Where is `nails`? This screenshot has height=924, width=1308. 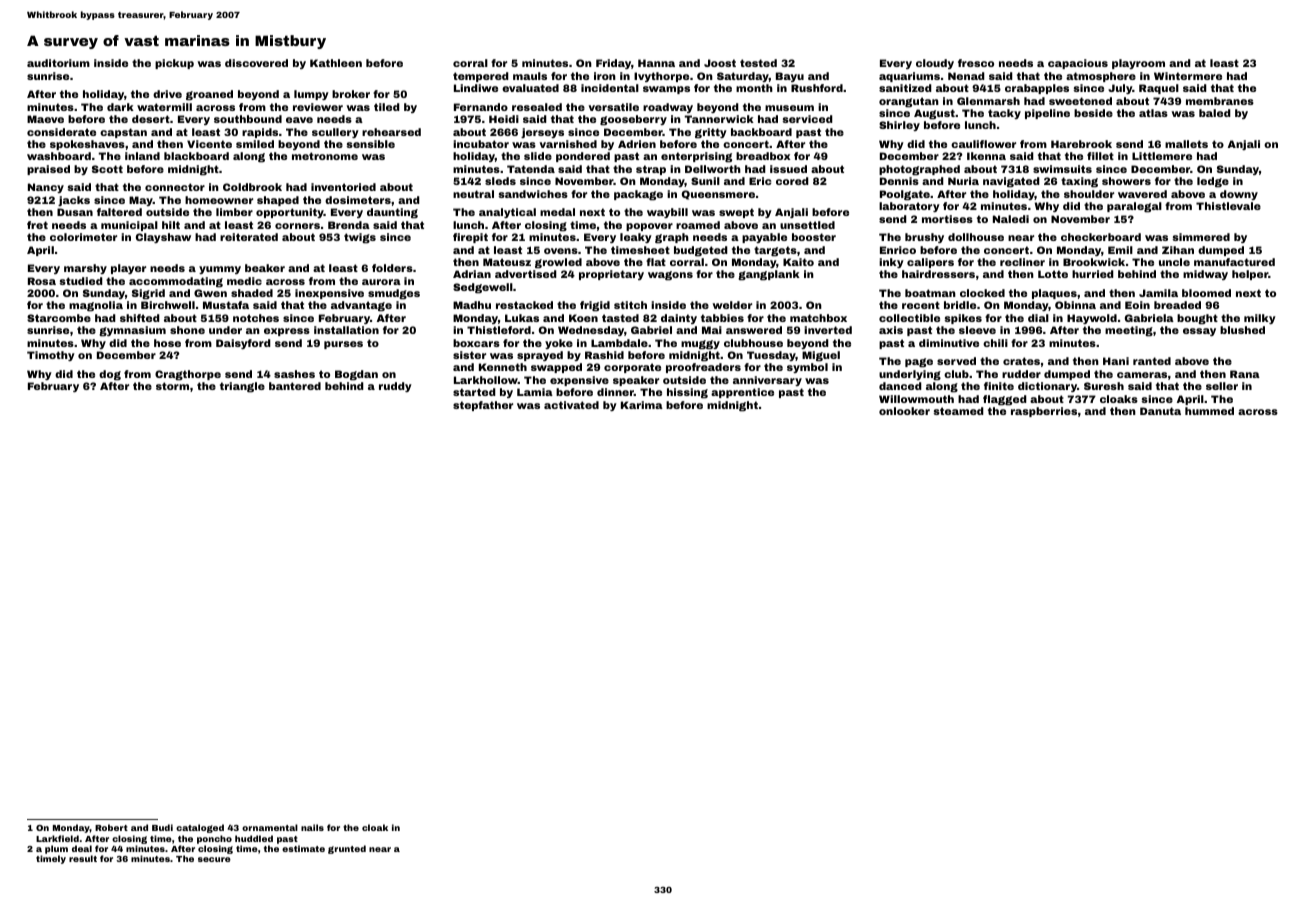 nails is located at coordinates (312, 827).
